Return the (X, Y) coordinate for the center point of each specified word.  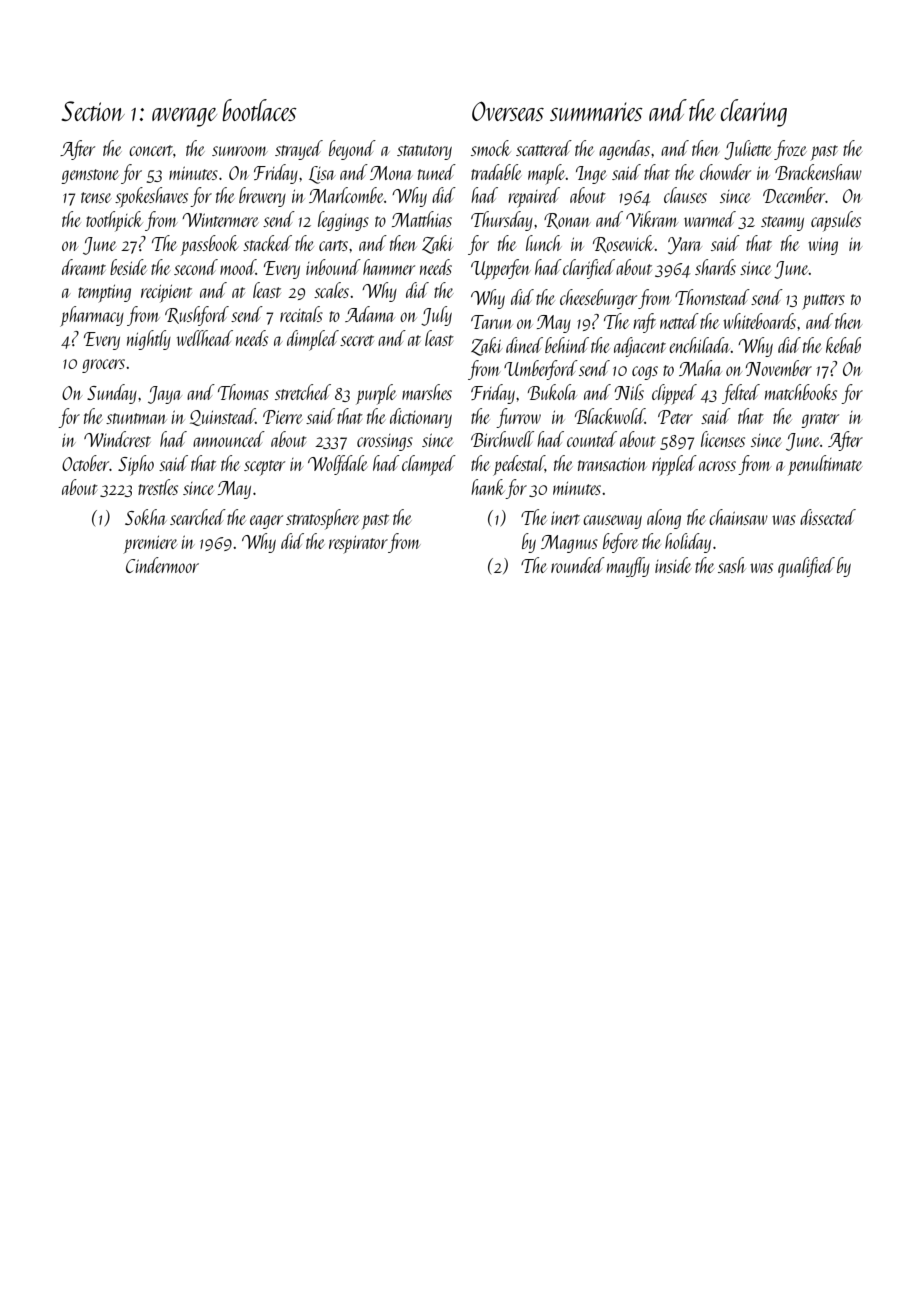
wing (823, 246)
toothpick (114, 221)
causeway (612, 522)
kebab (843, 345)
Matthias (422, 219)
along (664, 519)
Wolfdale (338, 465)
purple (376, 394)
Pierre (283, 417)
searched (198, 517)
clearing (753, 113)
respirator (358, 545)
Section (93, 111)
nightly (149, 340)
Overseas (508, 111)
